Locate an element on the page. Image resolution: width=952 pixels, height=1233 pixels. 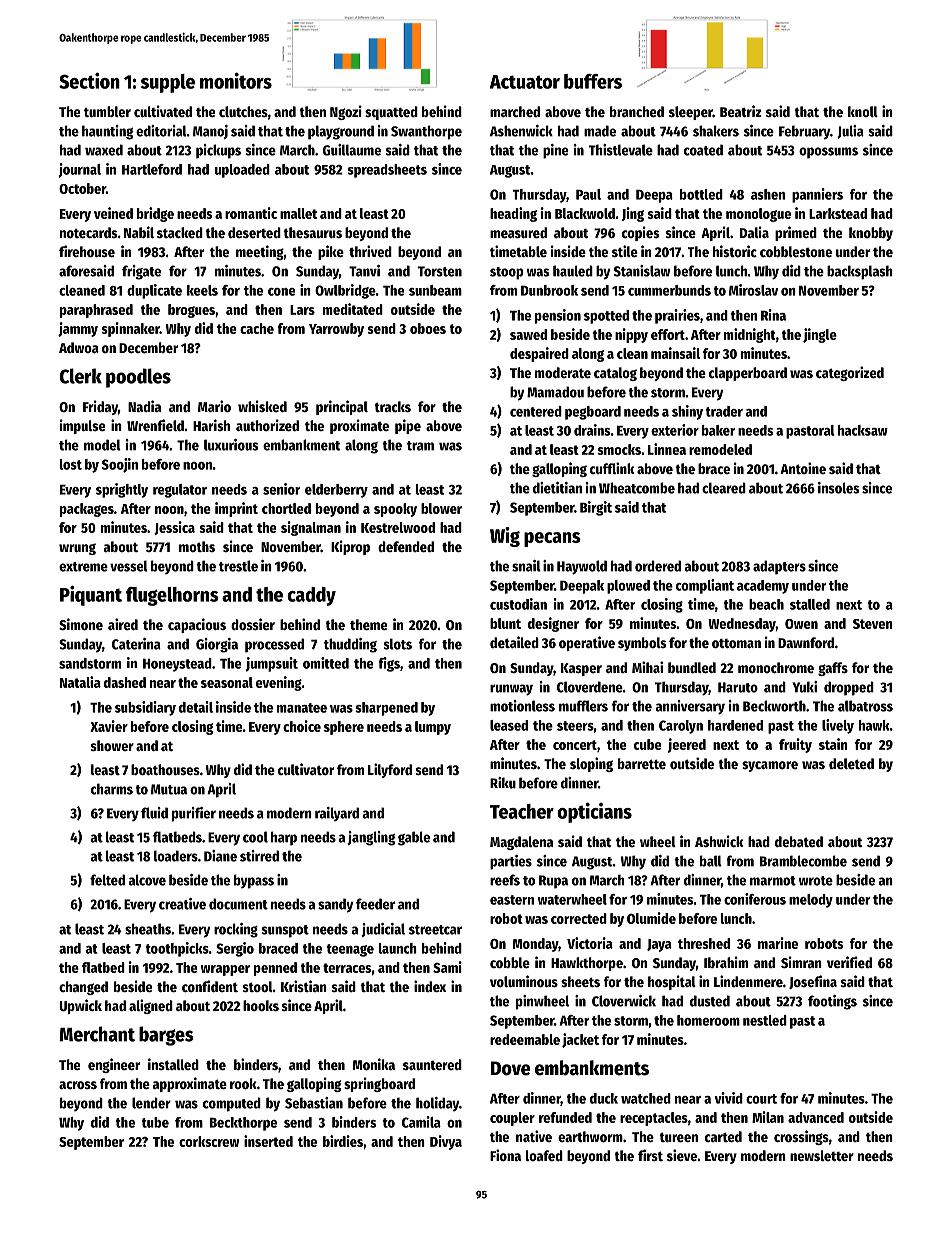
lost is located at coordinates (71, 464).
